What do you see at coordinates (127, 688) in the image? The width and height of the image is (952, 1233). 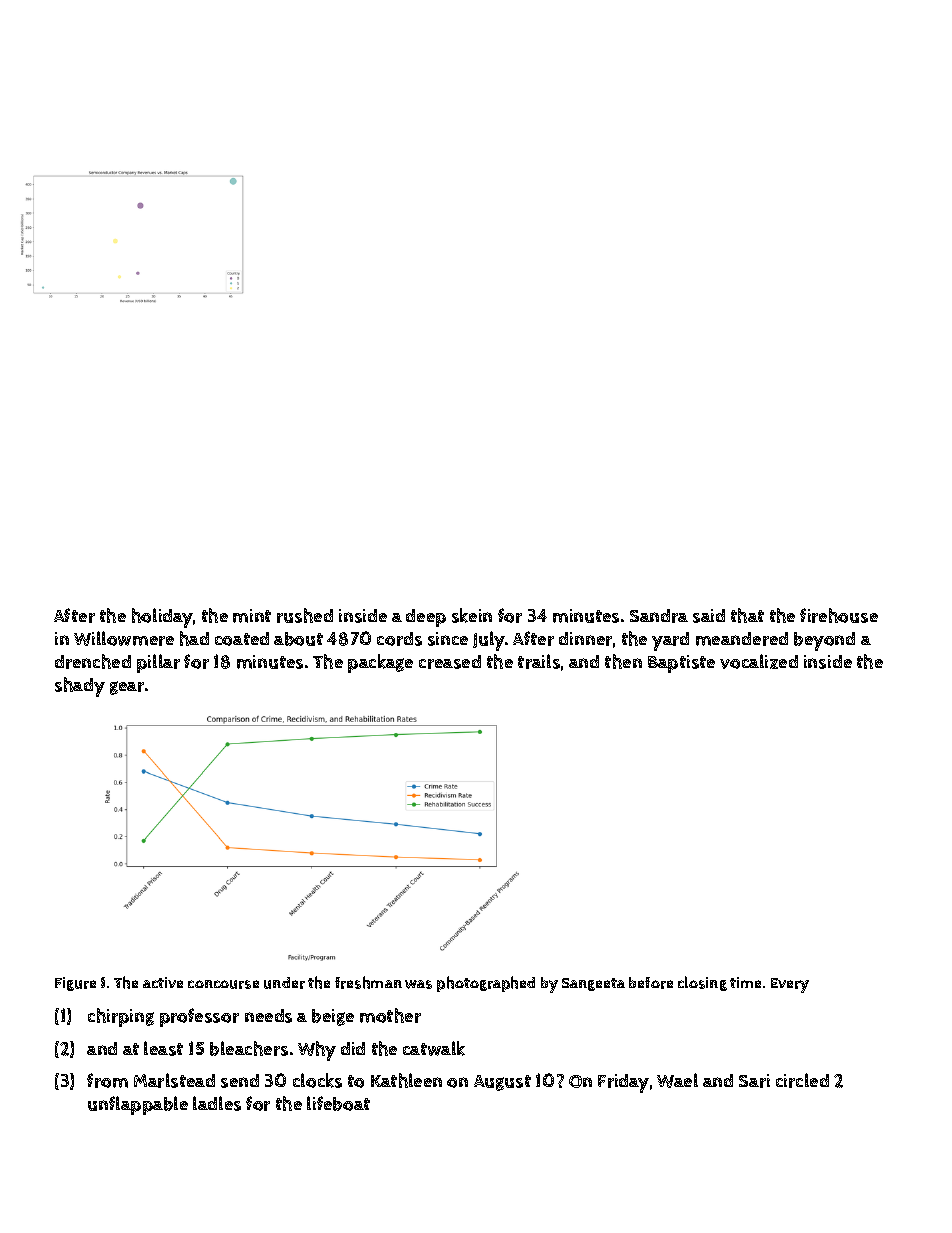 I see `gear` at bounding box center [127, 688].
